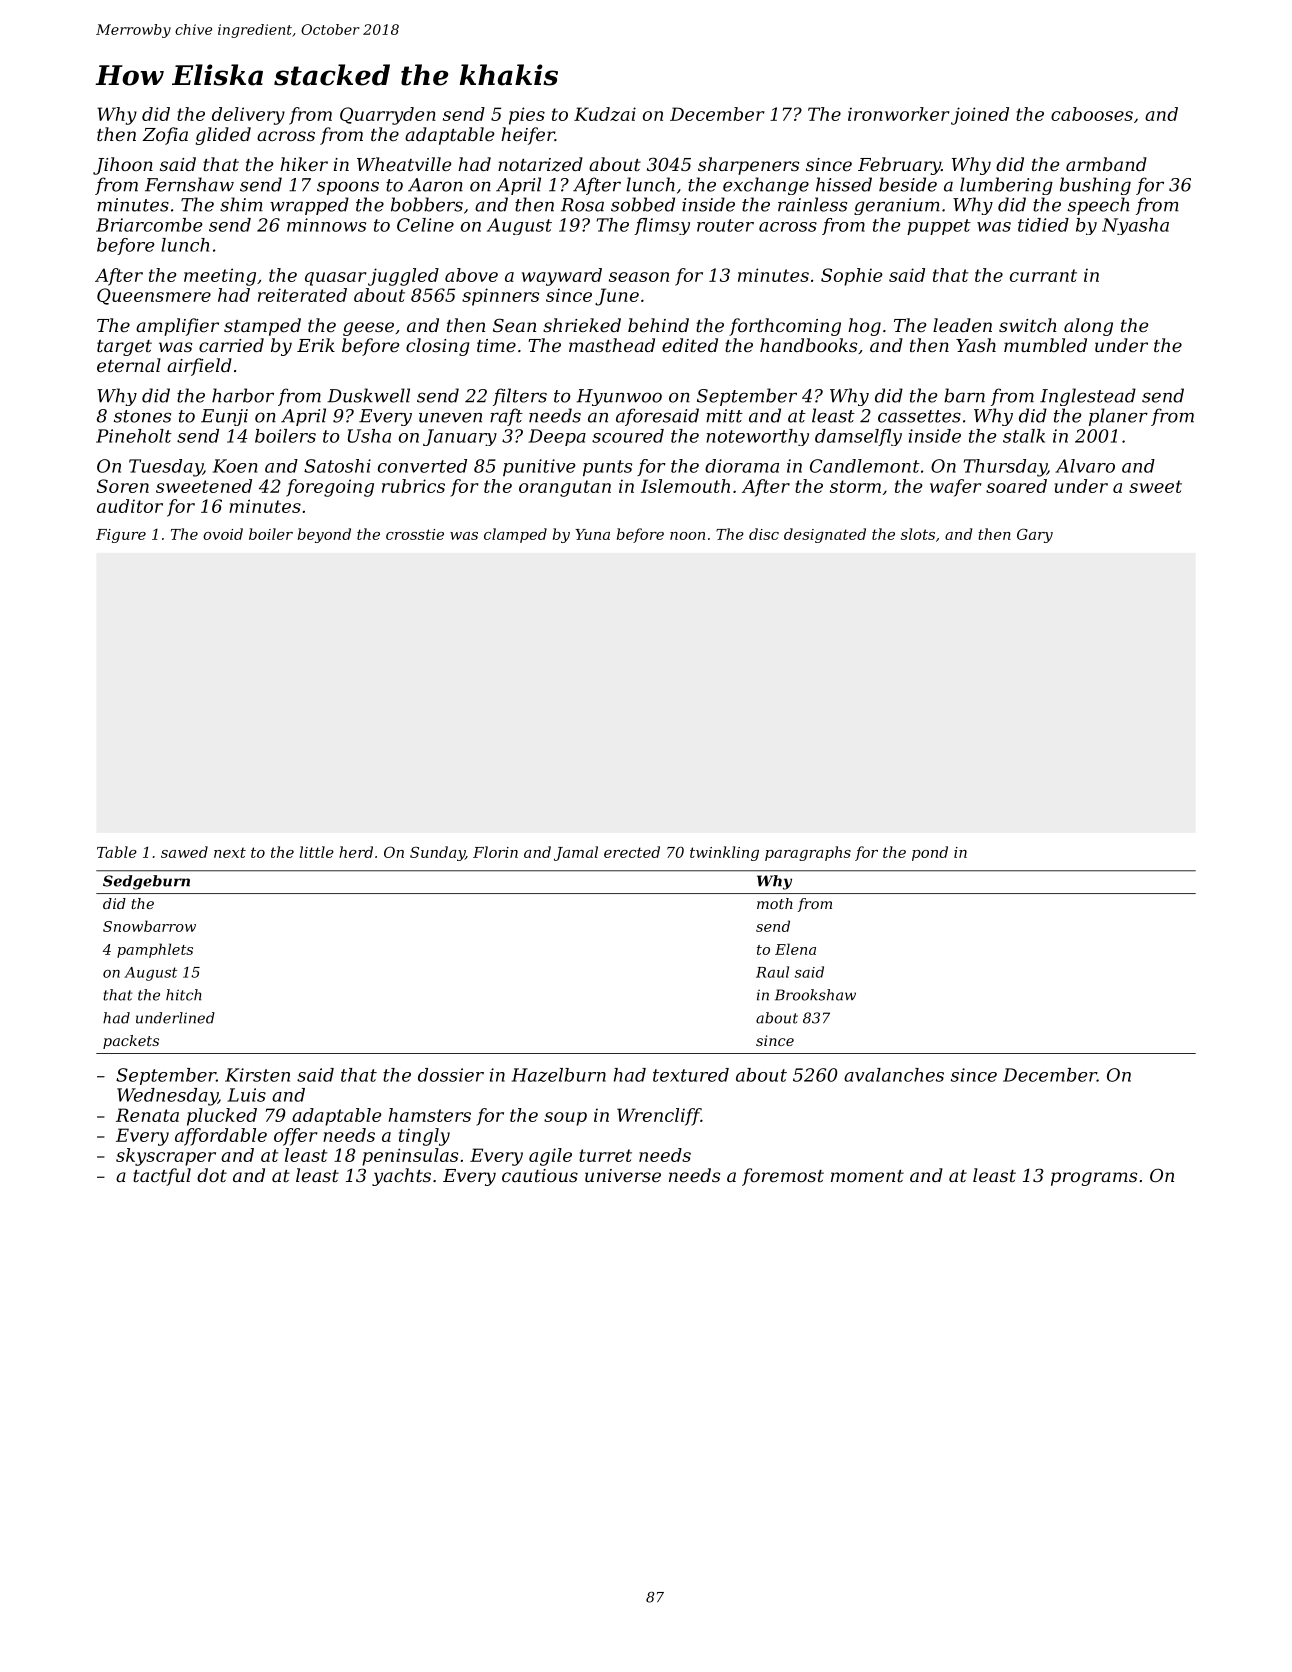 This screenshot has height=1672, width=1292. Describe the element at coordinates (147, 1115) in the screenshot. I see `Renata` at that location.
